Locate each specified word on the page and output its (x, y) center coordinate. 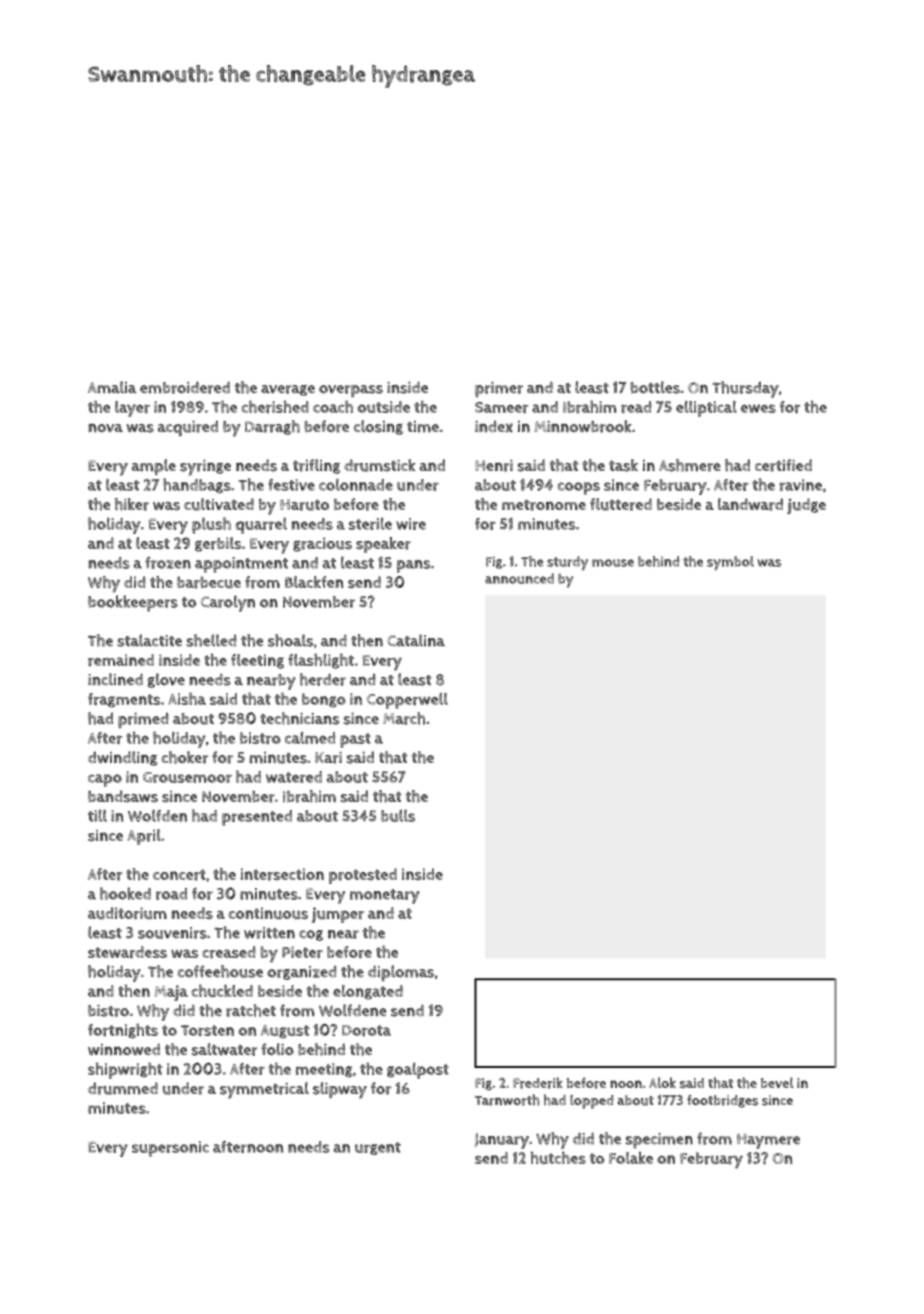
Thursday (745, 389)
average (288, 390)
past (355, 740)
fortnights (123, 1031)
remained (121, 660)
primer (499, 389)
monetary (385, 896)
